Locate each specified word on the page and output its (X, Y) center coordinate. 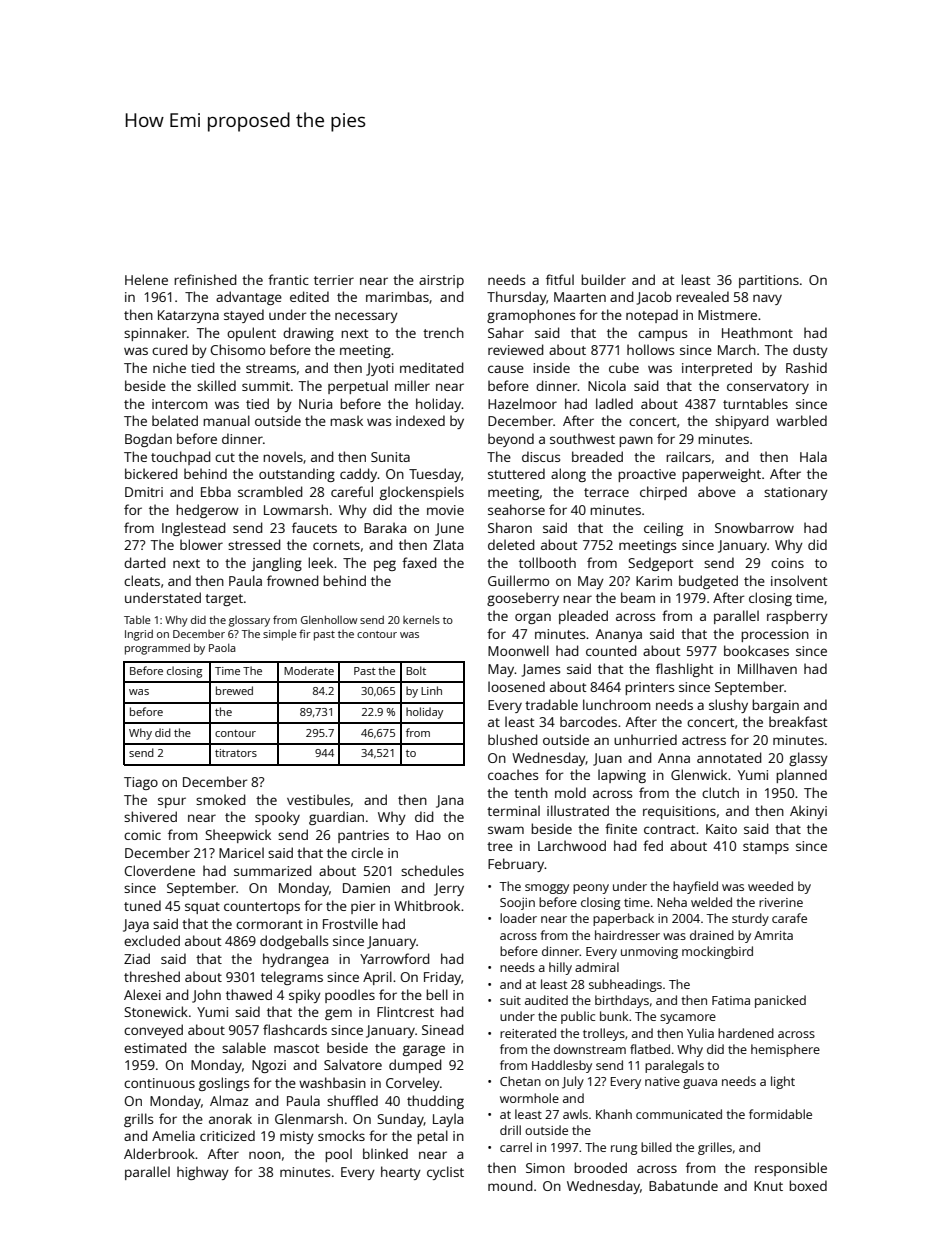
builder (603, 279)
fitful (560, 279)
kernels (421, 619)
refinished (205, 279)
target (224, 600)
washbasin (332, 1082)
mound (510, 1185)
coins (787, 563)
